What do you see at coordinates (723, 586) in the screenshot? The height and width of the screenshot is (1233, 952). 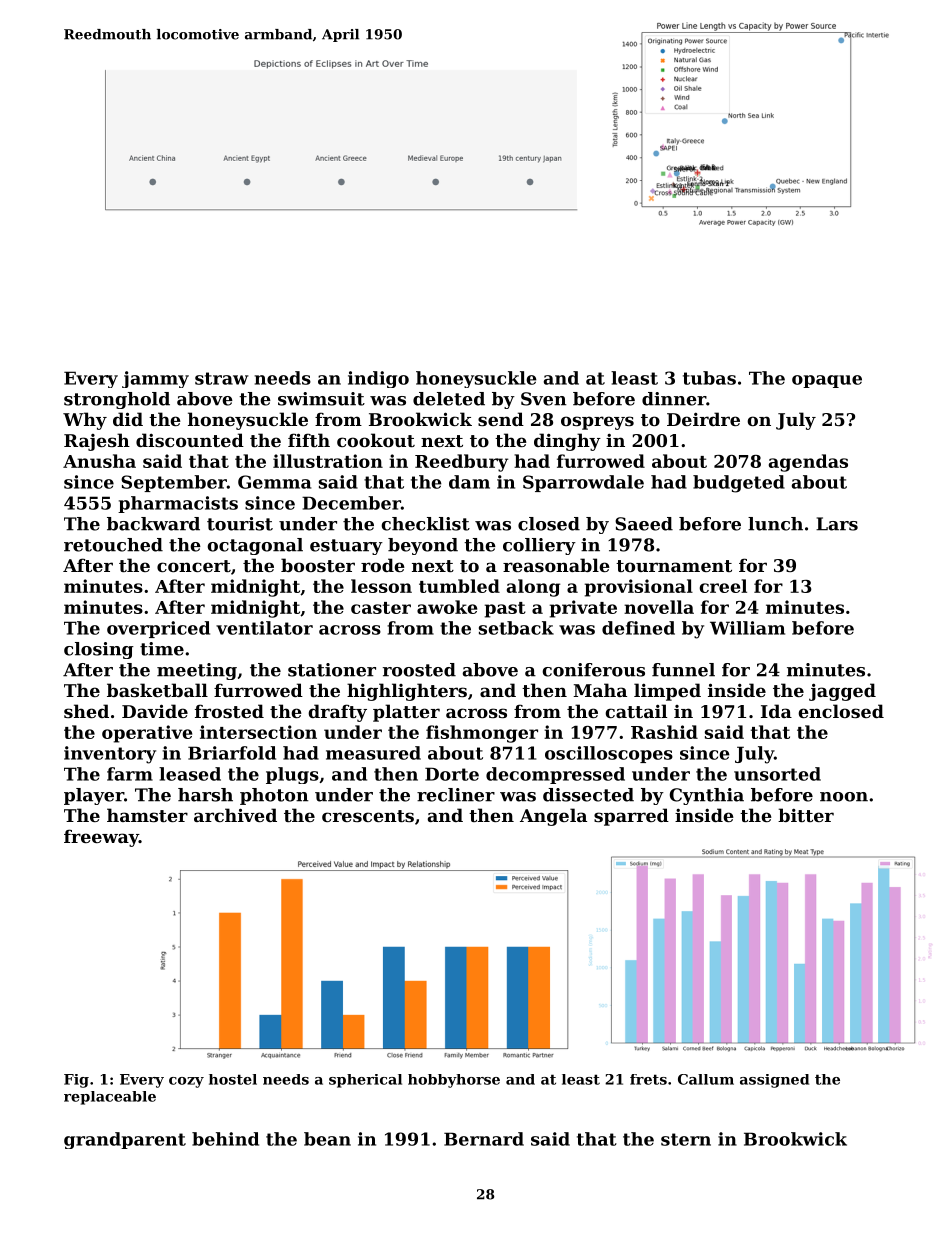 I see `creel` at bounding box center [723, 586].
